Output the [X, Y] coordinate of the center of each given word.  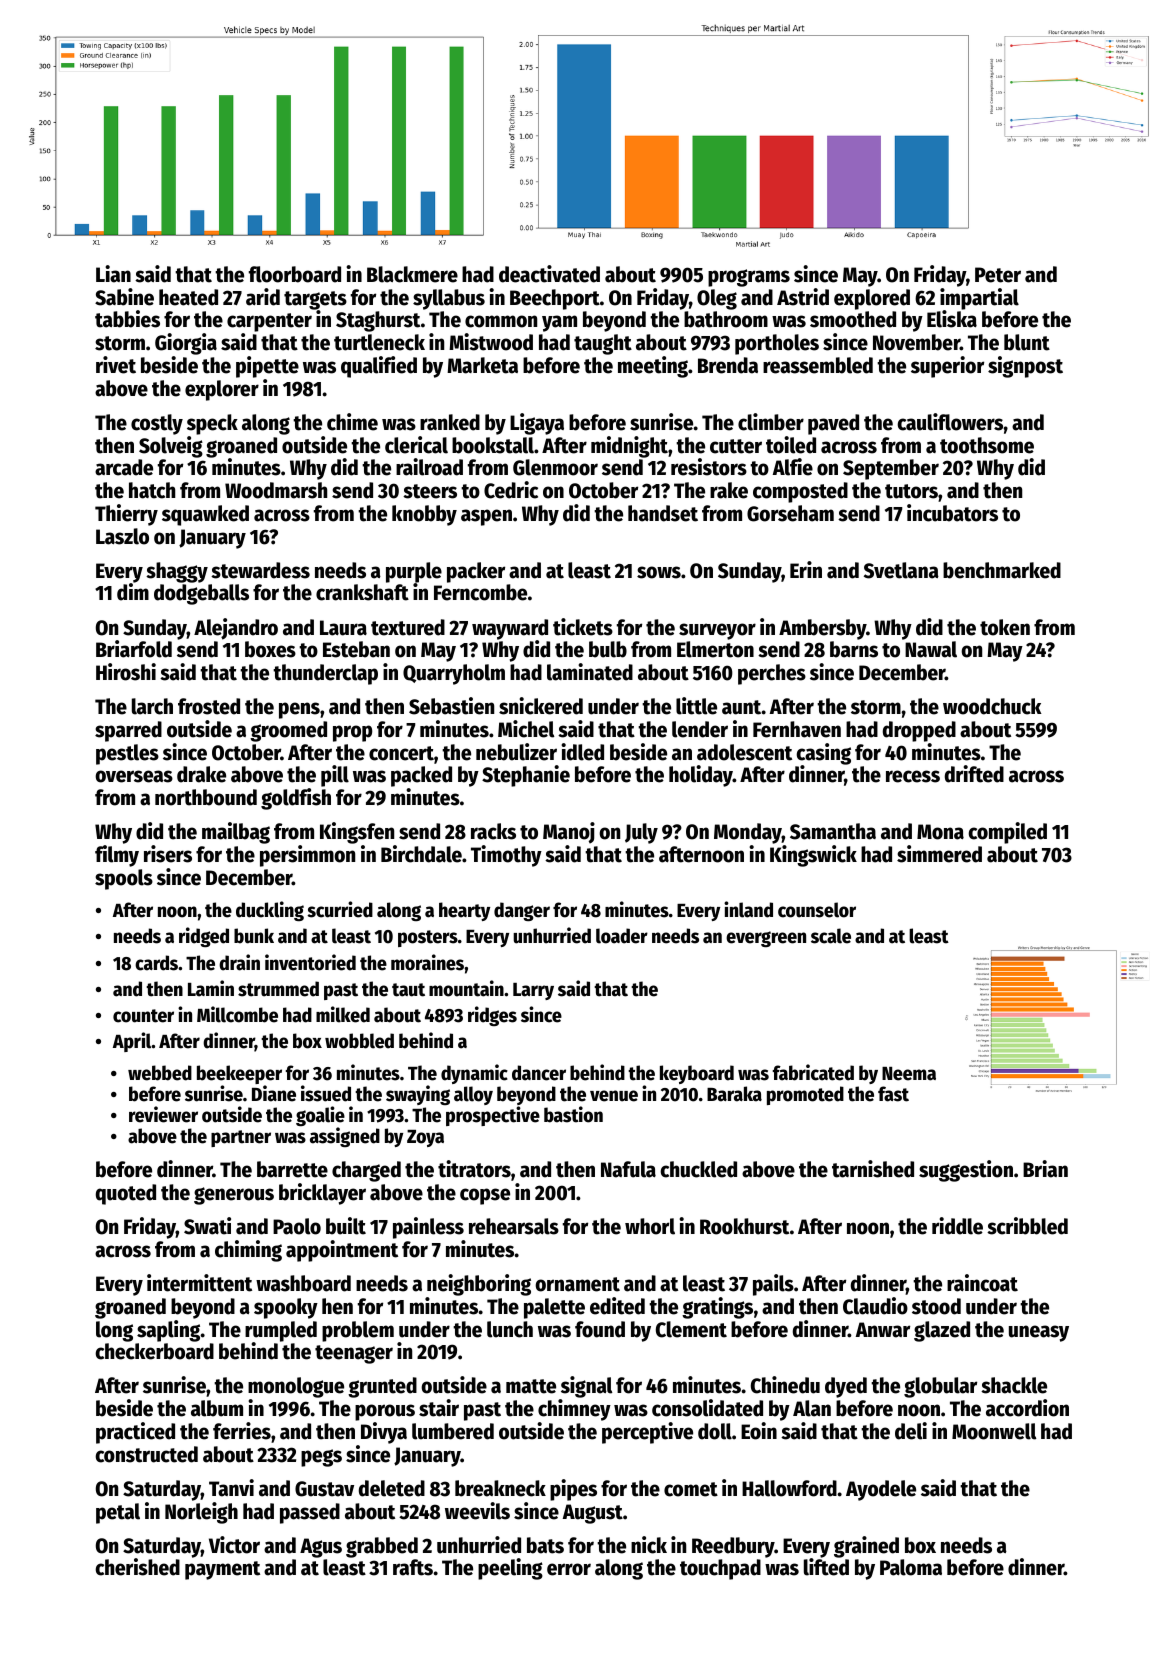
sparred [128, 731]
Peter [998, 275]
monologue [296, 1387]
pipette [267, 367]
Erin [806, 569]
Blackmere [412, 274]
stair [439, 1408]
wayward [510, 629]
